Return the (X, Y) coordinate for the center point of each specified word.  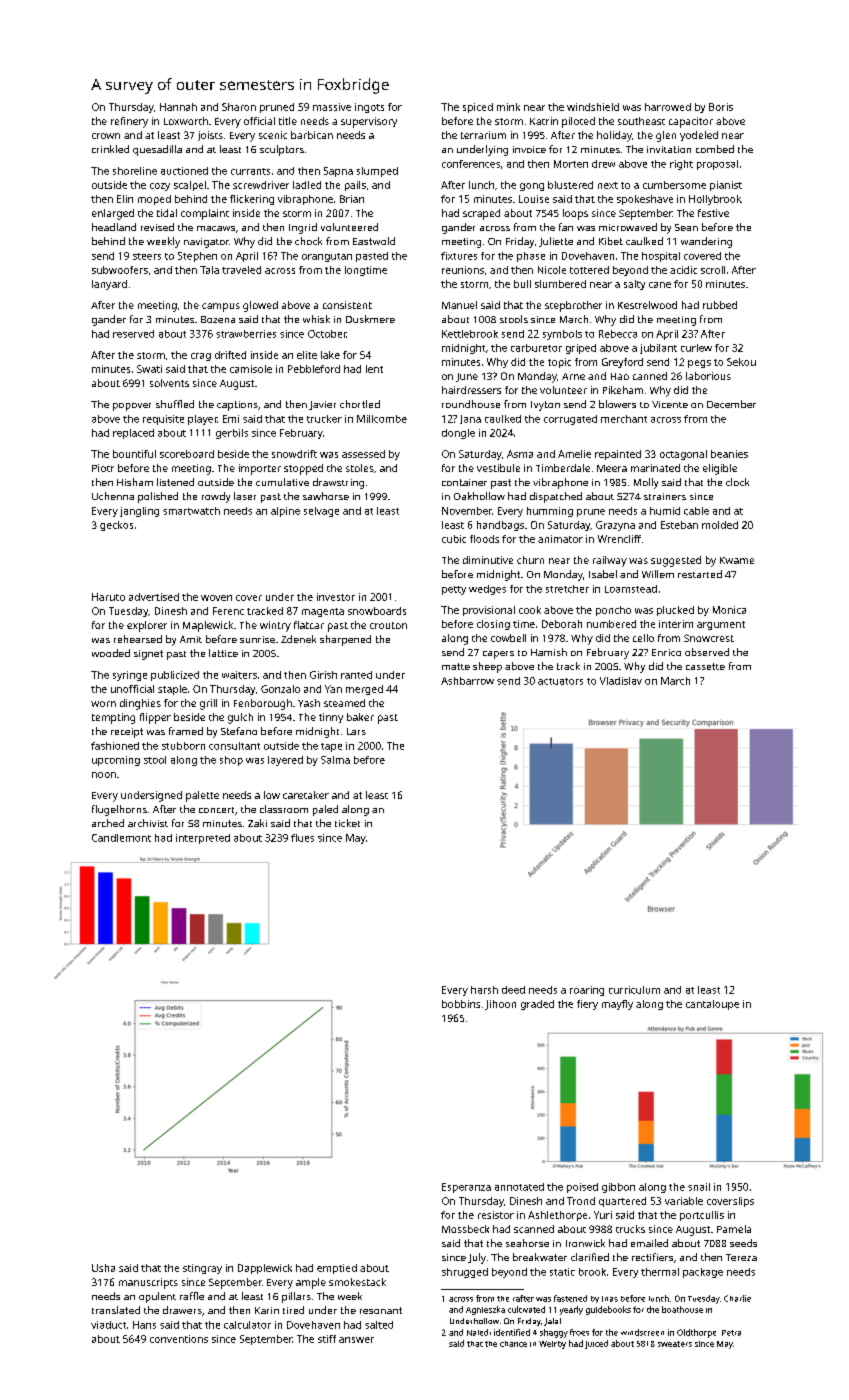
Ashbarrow (467, 681)
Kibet (611, 241)
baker (360, 717)
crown (106, 136)
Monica (729, 610)
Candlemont (121, 838)
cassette (705, 666)
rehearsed (138, 639)
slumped (377, 172)
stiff (327, 1339)
